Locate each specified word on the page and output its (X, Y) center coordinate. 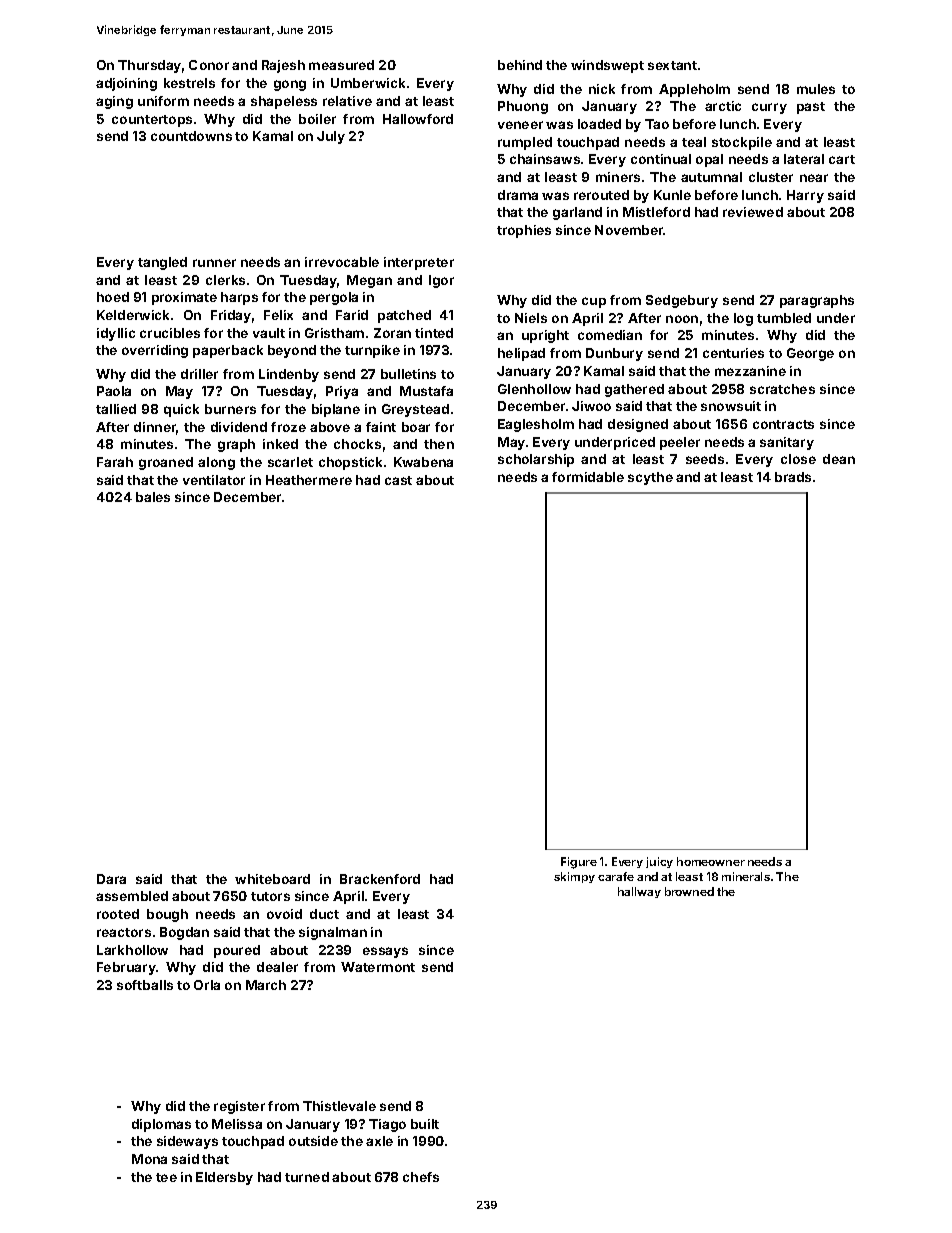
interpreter (419, 263)
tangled (162, 263)
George (810, 354)
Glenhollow (534, 389)
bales (153, 497)
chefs (421, 1177)
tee (166, 1177)
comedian (610, 335)
